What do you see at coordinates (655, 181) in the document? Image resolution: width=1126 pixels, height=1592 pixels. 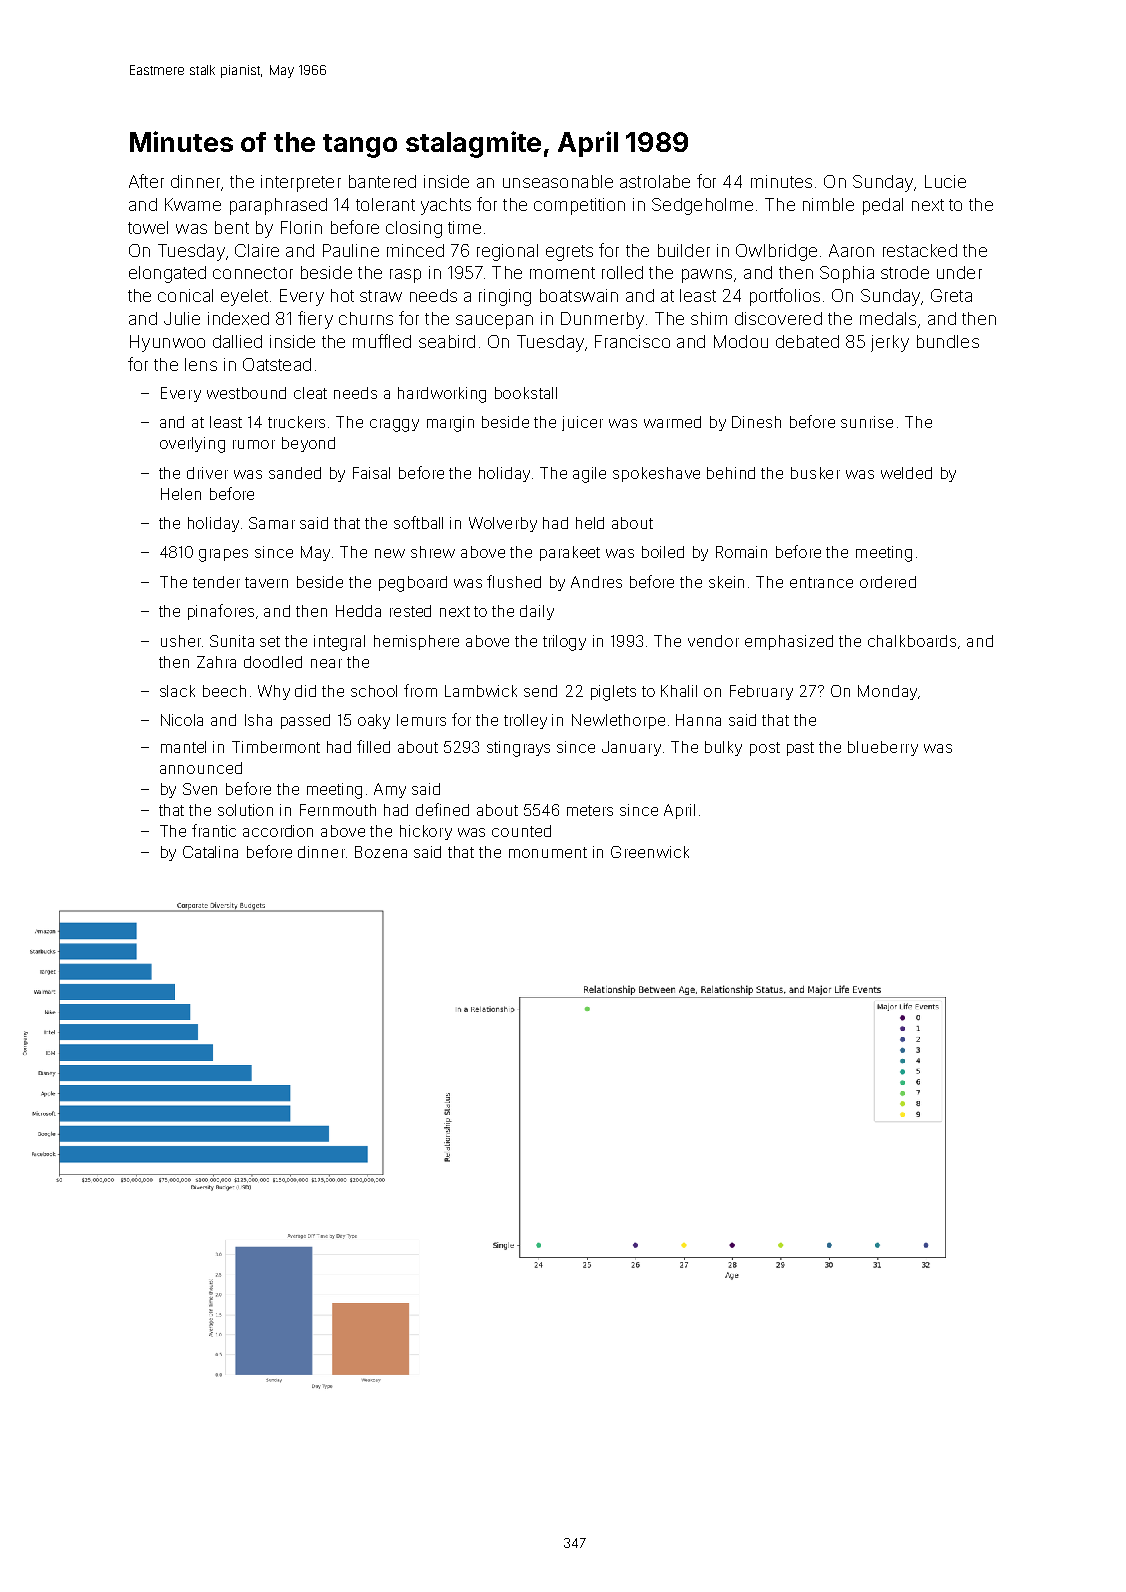 I see `astrolabe` at bounding box center [655, 181].
